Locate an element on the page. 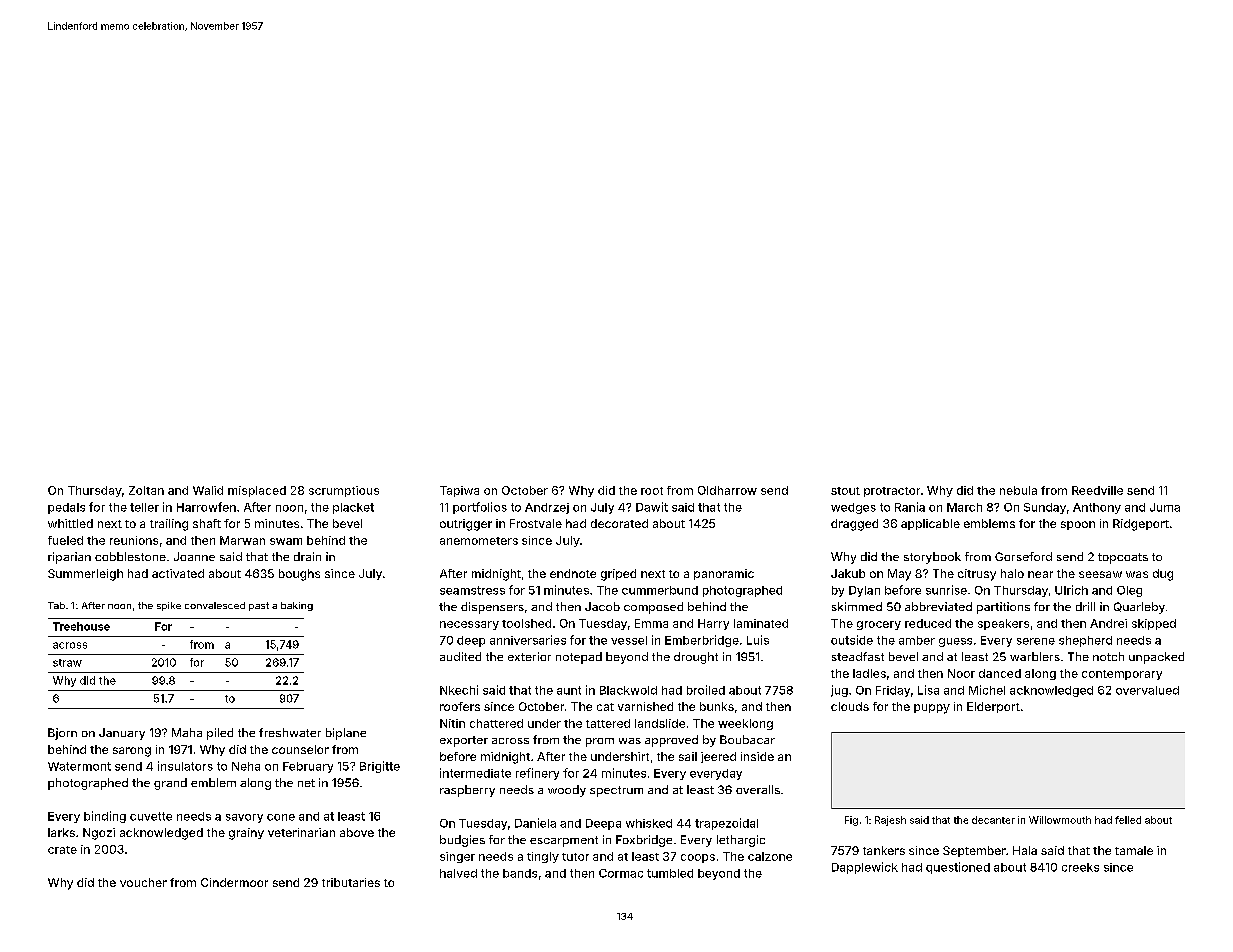 This document has width=1233, height=952. nebula is located at coordinates (1018, 490).
